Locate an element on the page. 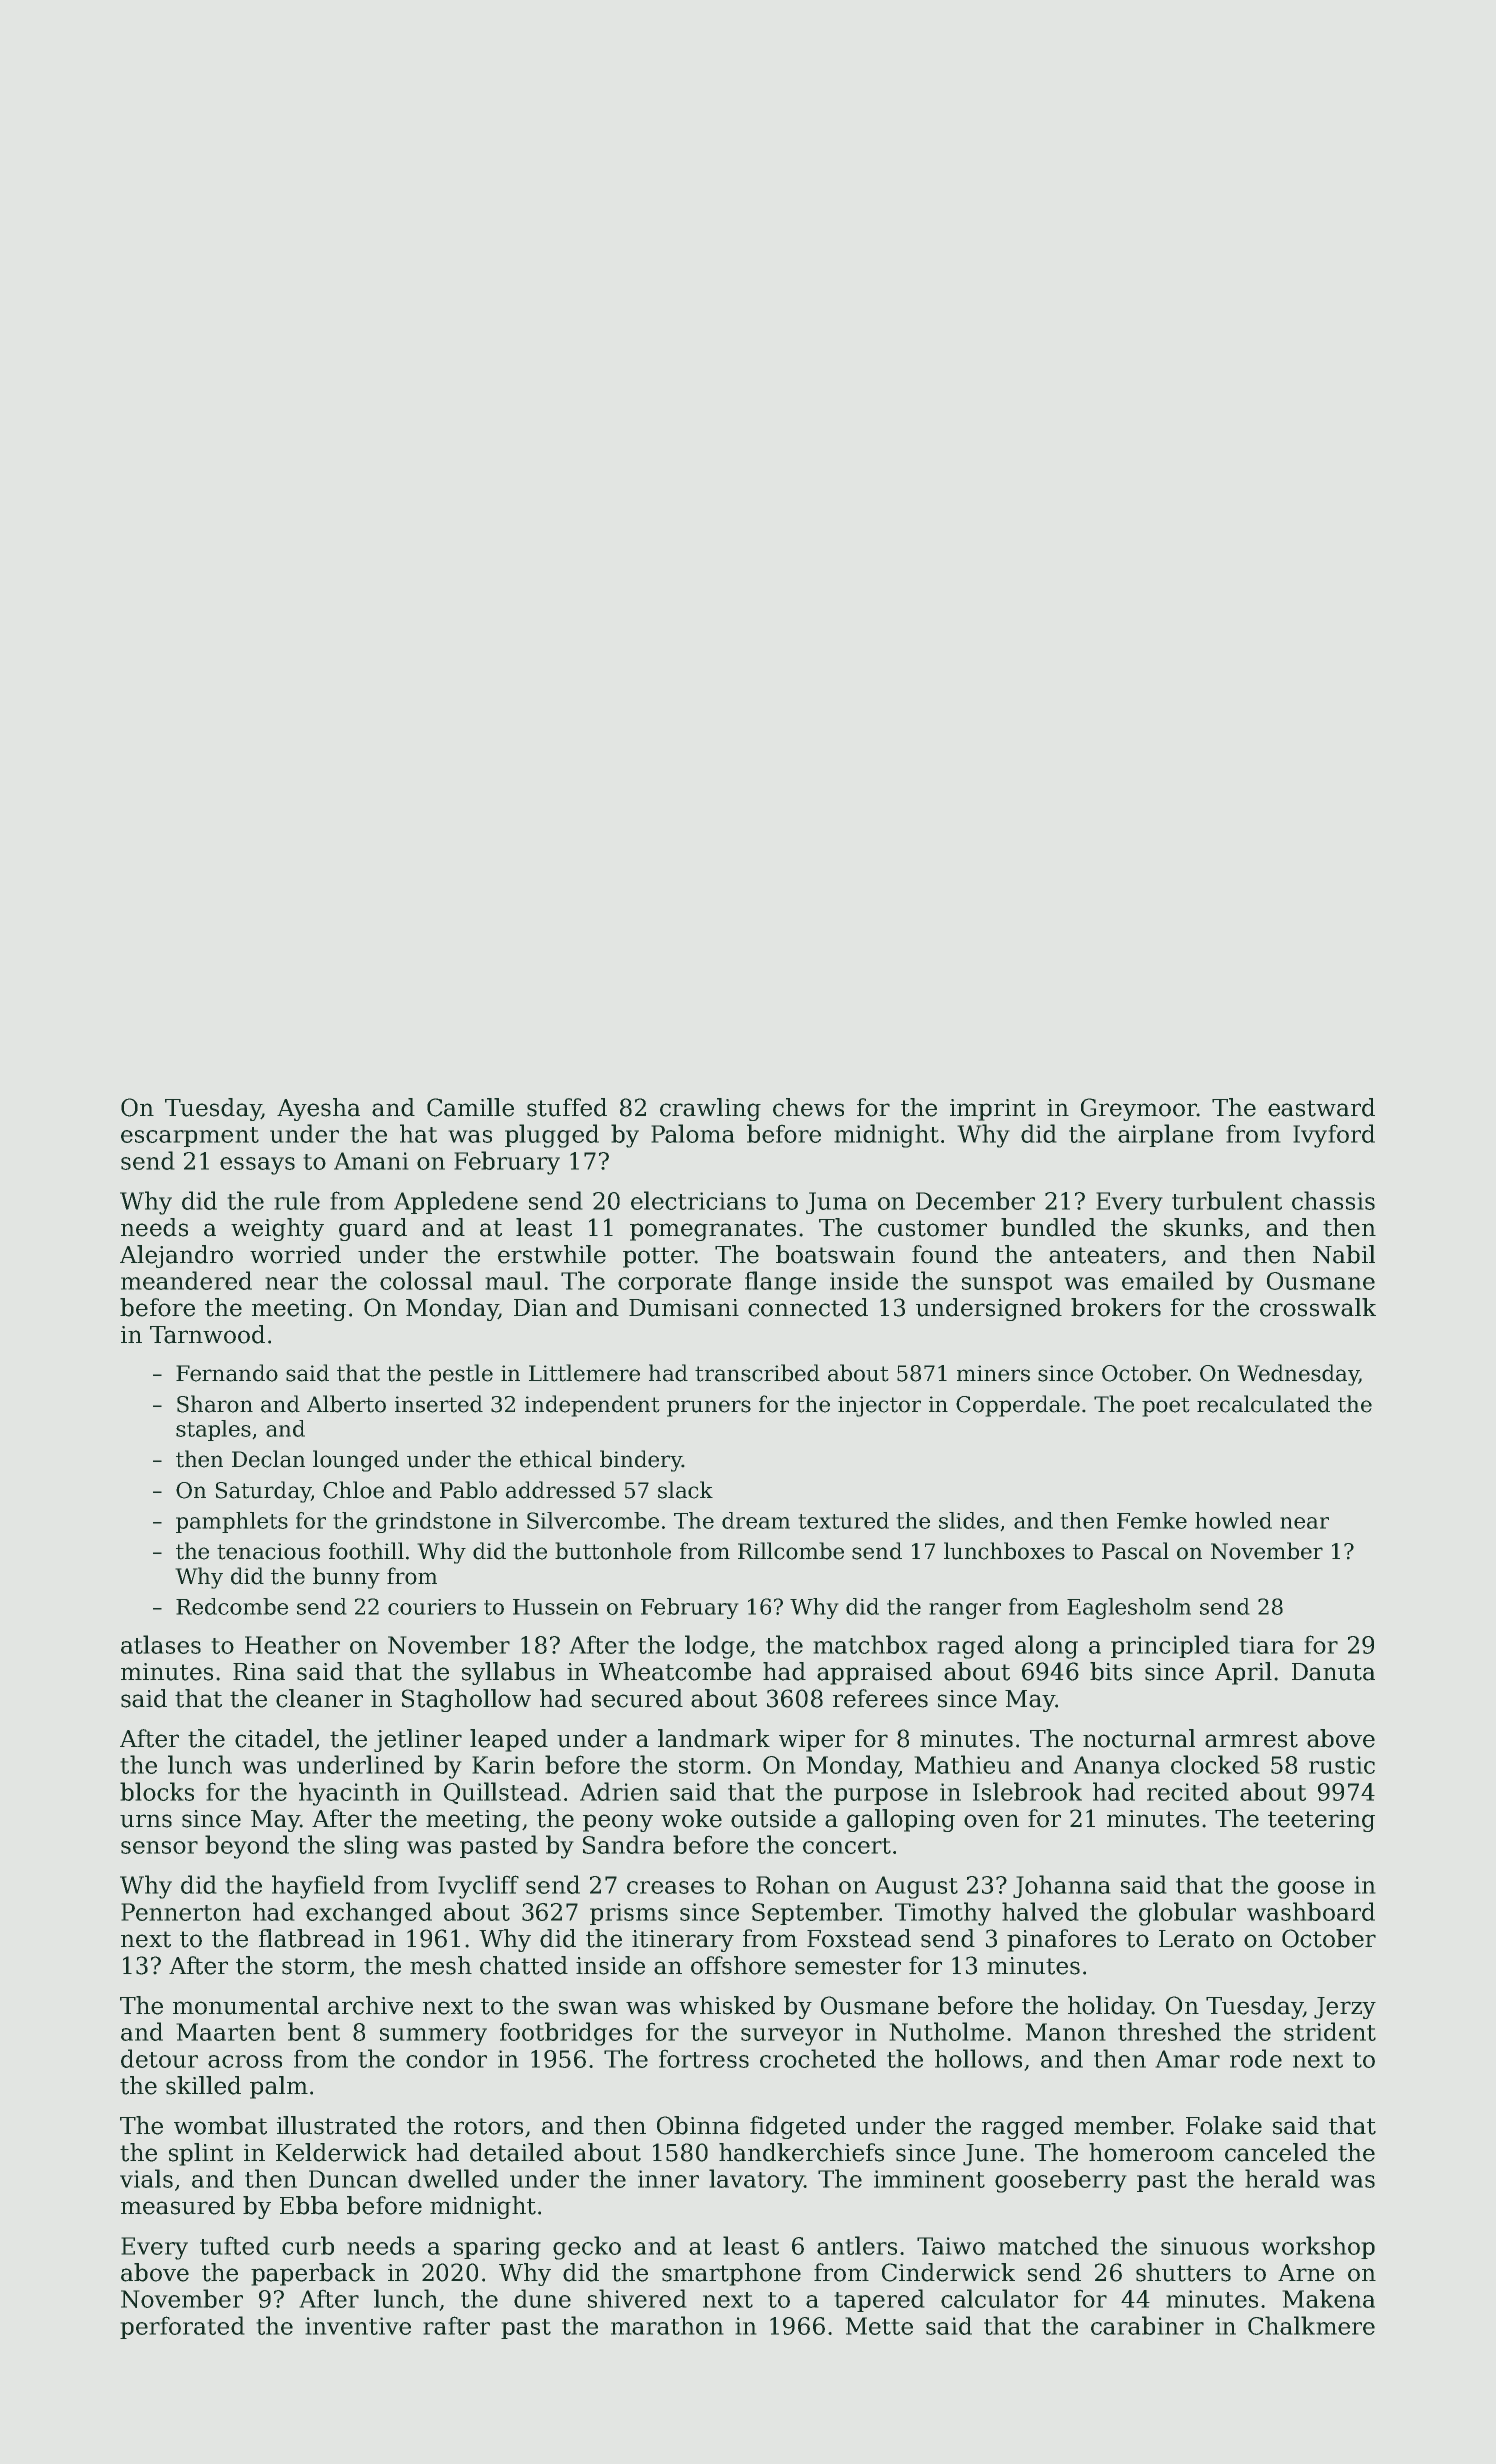  colossal is located at coordinates (426, 1280).
